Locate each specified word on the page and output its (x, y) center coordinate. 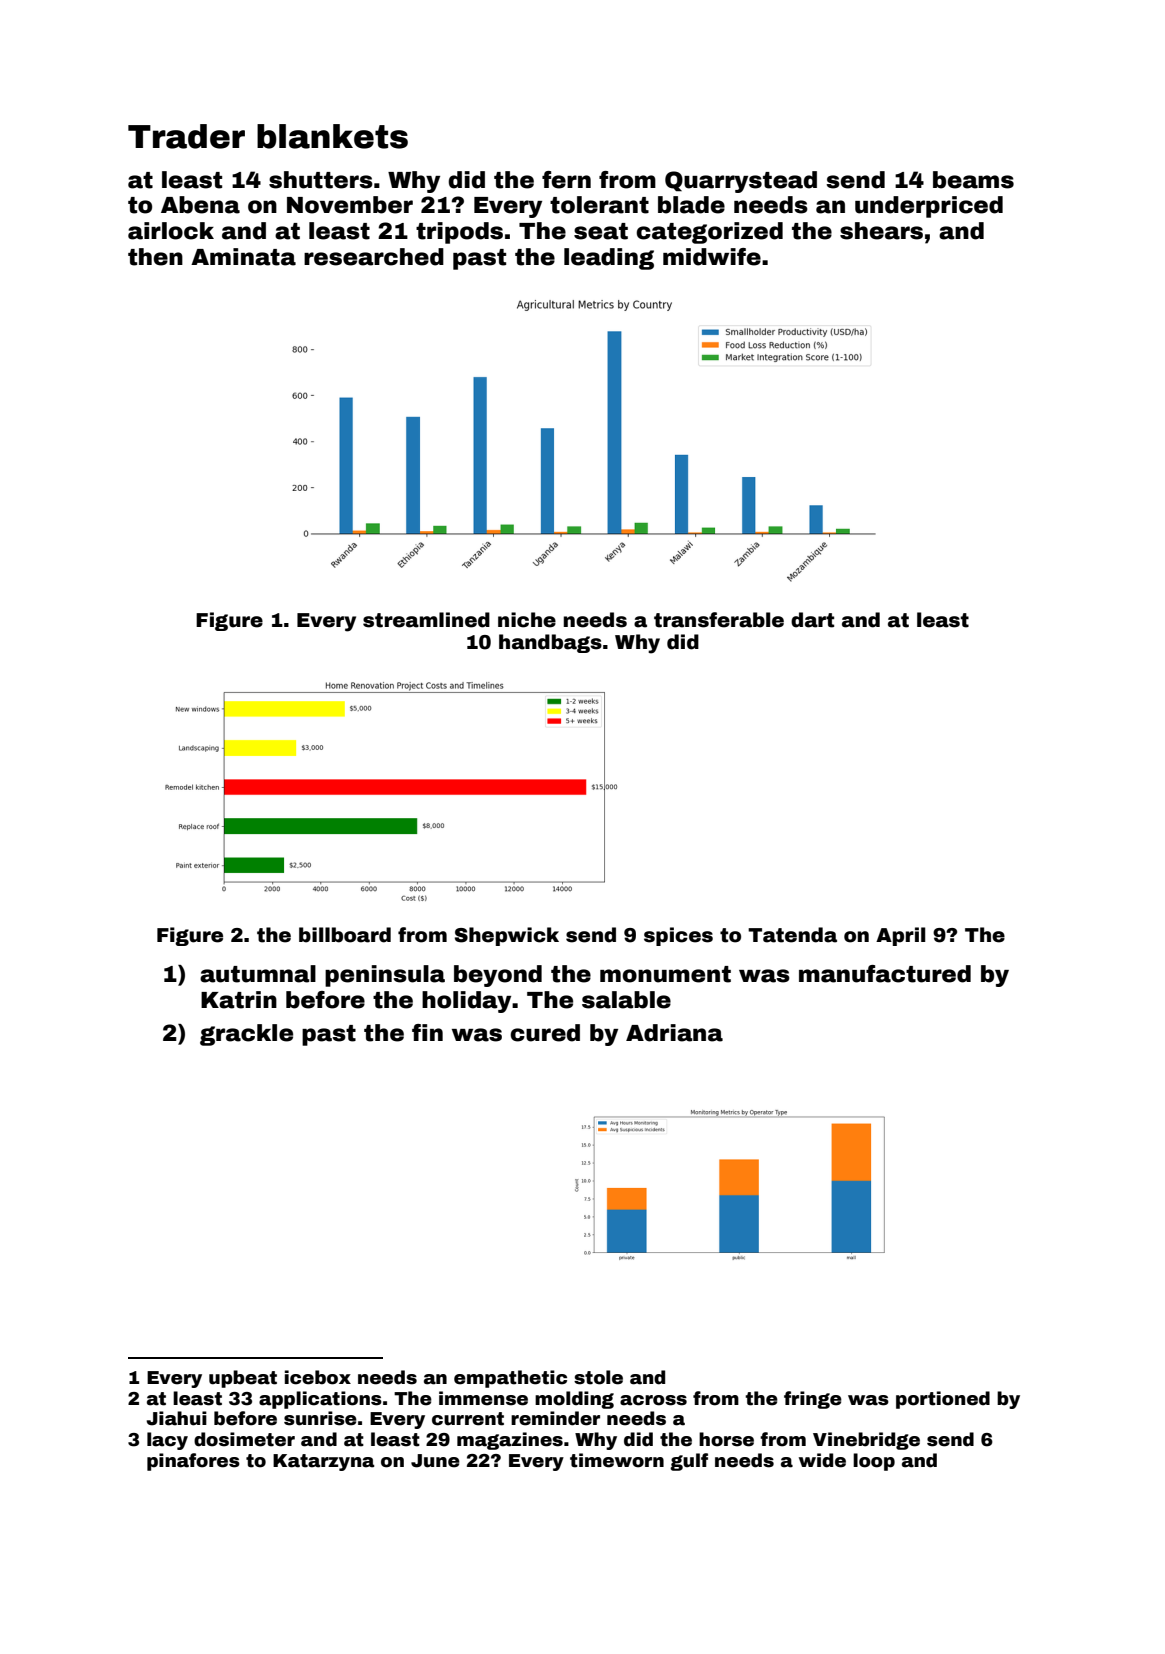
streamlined (426, 620)
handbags (550, 643)
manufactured (885, 974)
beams (973, 180)
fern (566, 180)
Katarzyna (323, 1462)
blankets (332, 136)
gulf (689, 1462)
